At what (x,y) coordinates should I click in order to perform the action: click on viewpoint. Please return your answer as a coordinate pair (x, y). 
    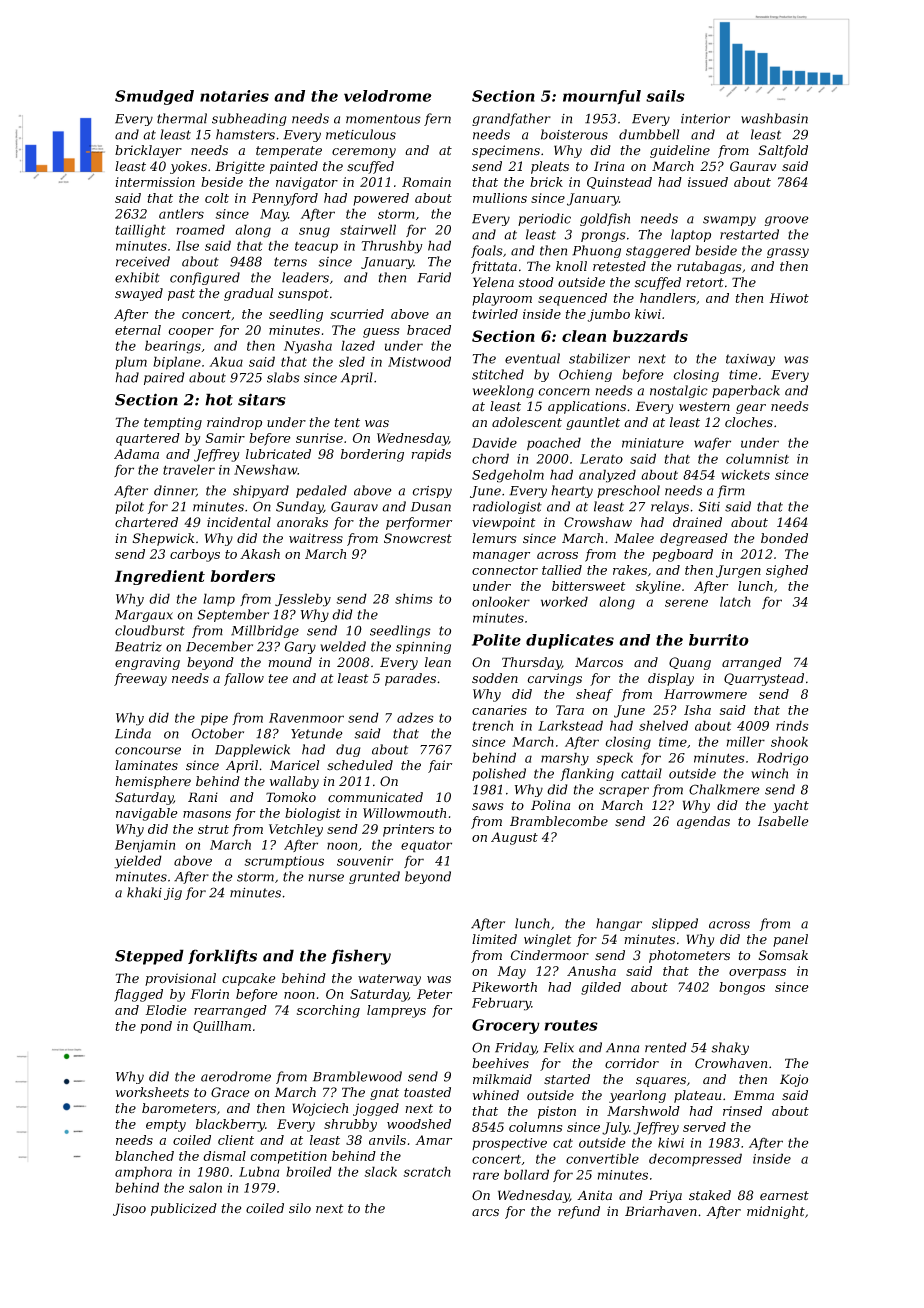
    Looking at the image, I should click on (504, 523).
